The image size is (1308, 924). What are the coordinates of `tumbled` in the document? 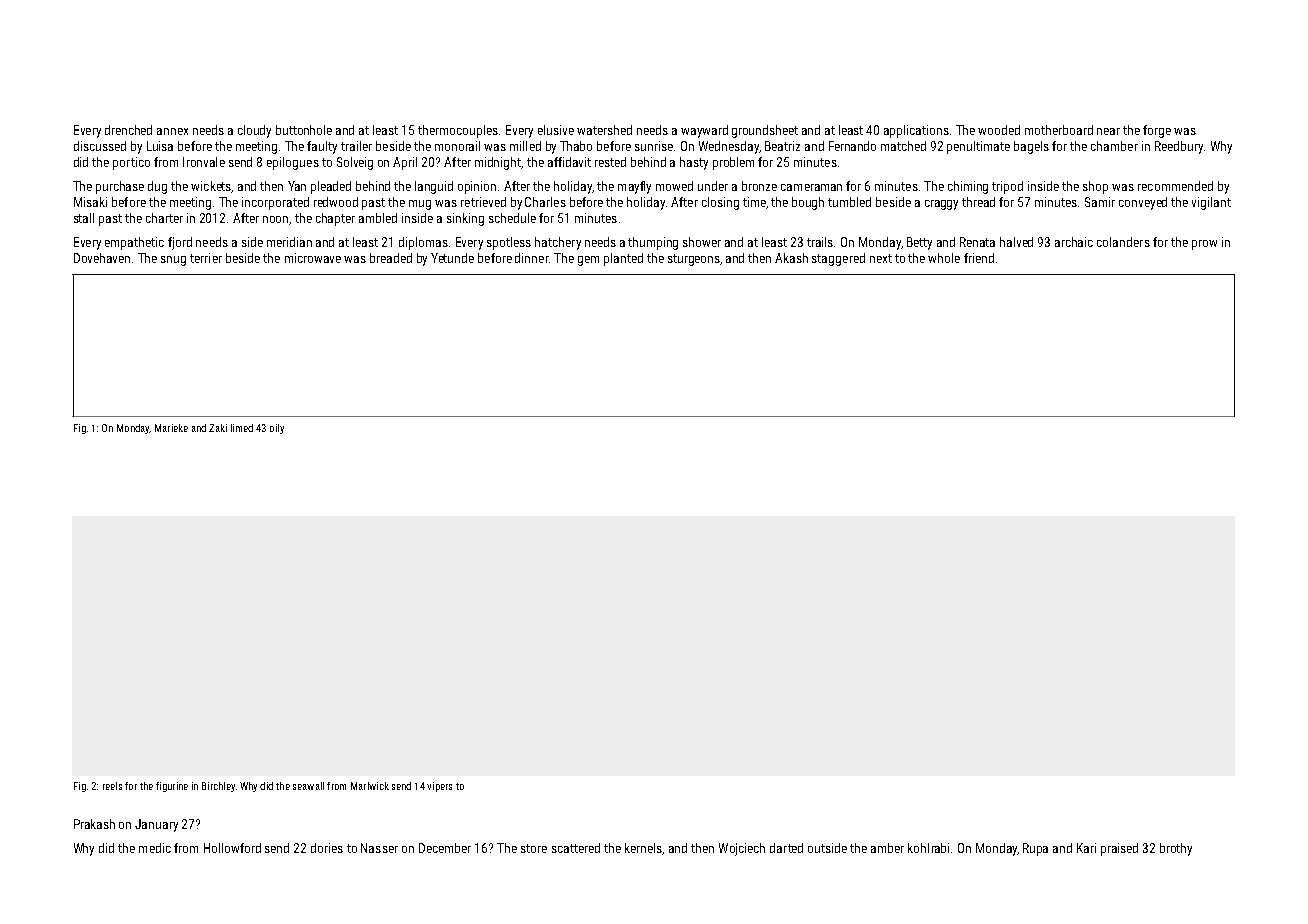 It's located at (849, 202).
